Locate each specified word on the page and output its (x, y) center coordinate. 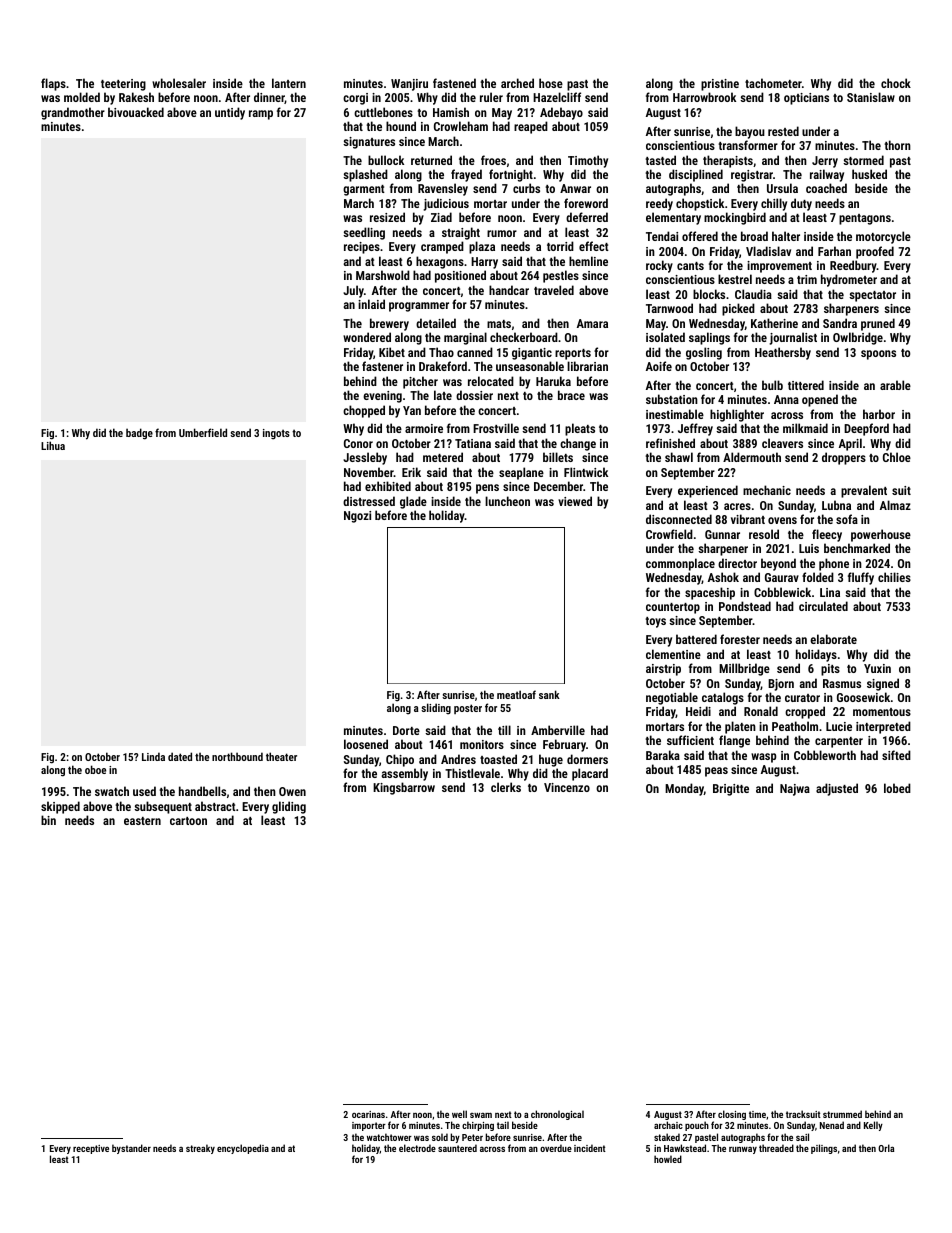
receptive (91, 1149)
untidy (230, 113)
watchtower (389, 1137)
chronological (557, 1115)
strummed (842, 1114)
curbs (526, 188)
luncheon (507, 501)
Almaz (895, 505)
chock (896, 83)
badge (139, 434)
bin (48, 820)
